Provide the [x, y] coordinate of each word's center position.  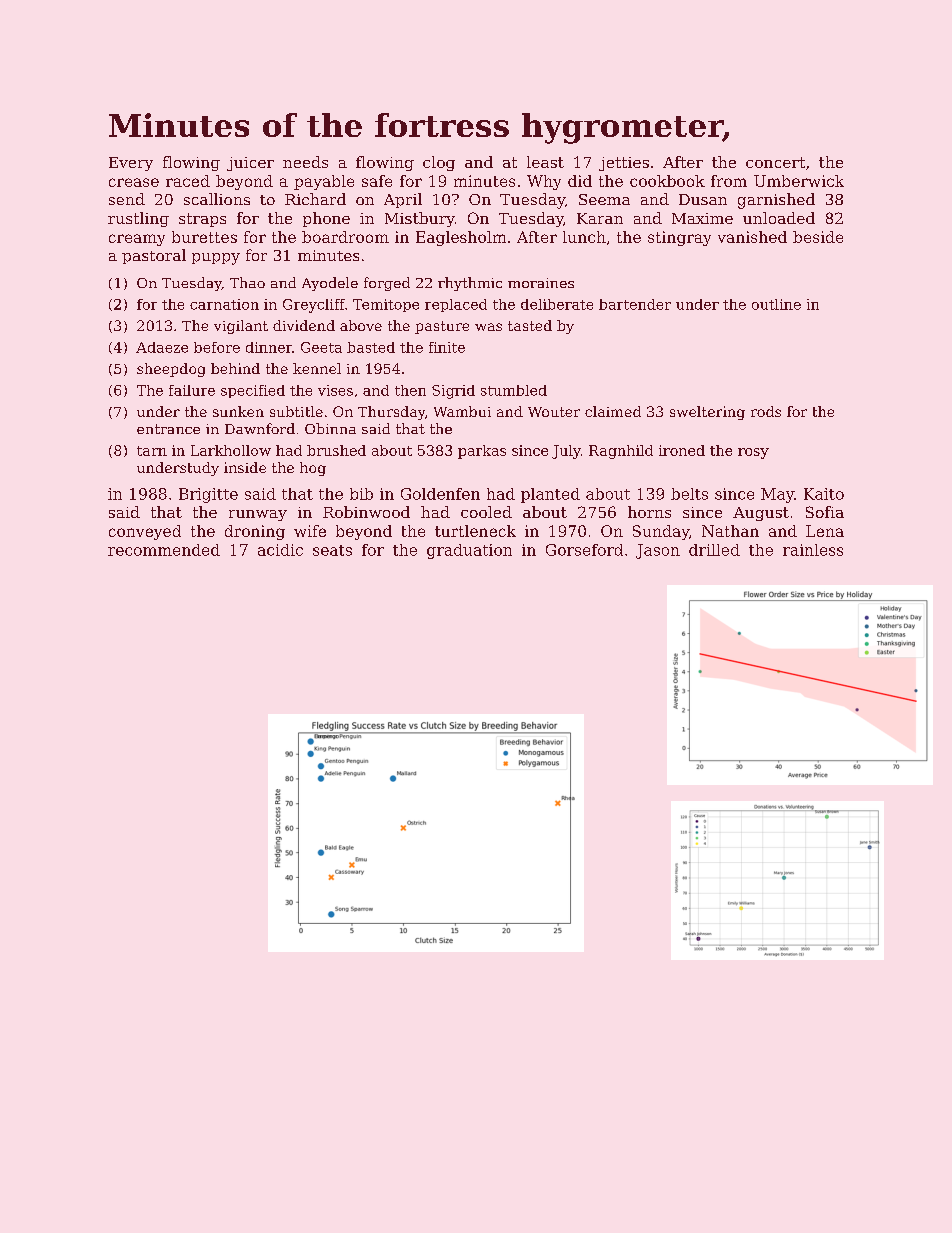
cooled [486, 512]
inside [245, 467]
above [361, 325]
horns [649, 512]
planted [550, 495]
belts [689, 494]
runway [258, 515]
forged [387, 284]
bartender [635, 304]
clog [439, 163]
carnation [224, 304]
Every [131, 164]
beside [818, 237]
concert [775, 162]
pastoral [154, 256]
